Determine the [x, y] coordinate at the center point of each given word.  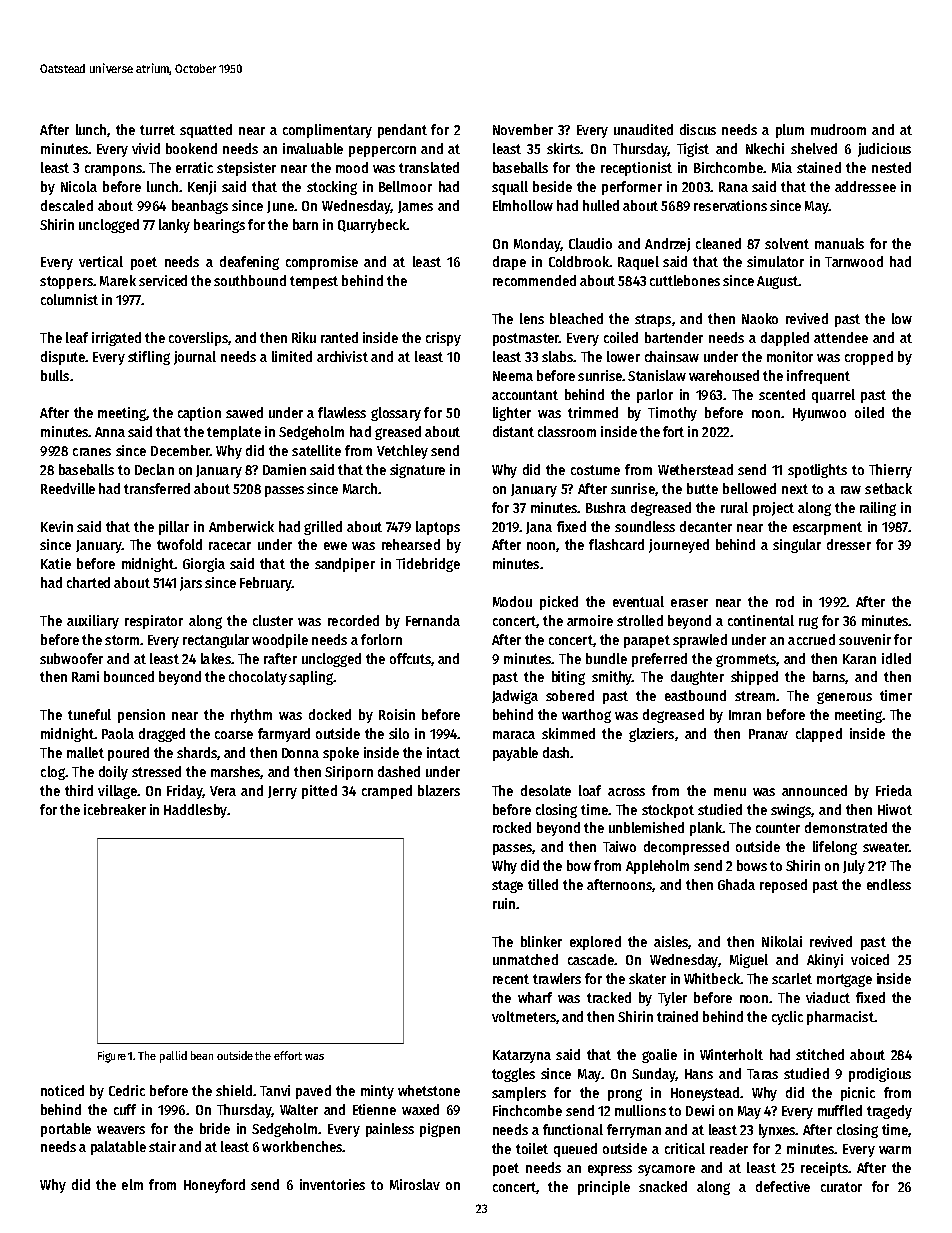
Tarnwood [854, 261]
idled [896, 658]
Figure [112, 1057]
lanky [174, 226]
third [79, 790]
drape [509, 263]
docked [330, 714]
